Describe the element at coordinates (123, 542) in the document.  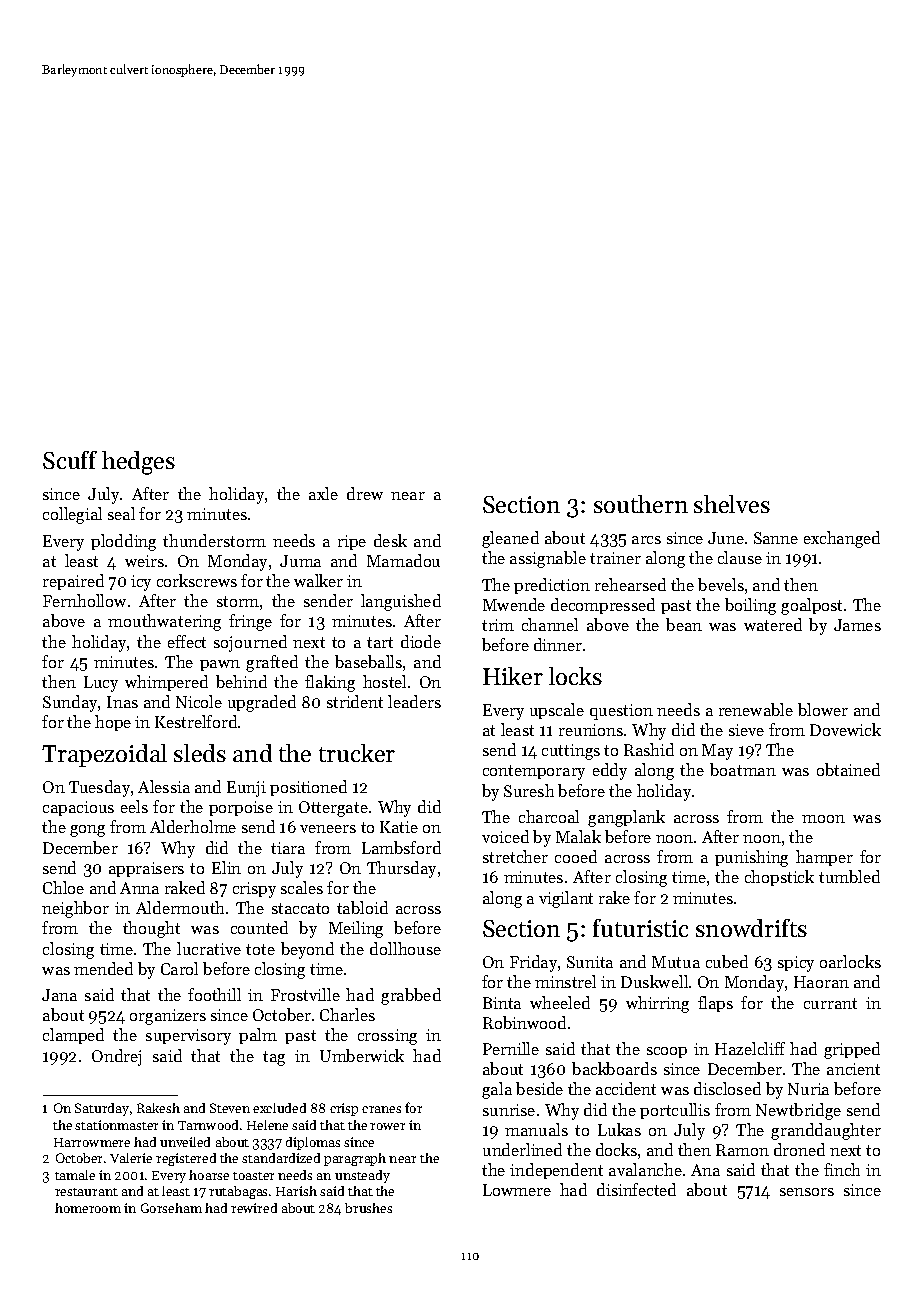
I see `plodding` at that location.
